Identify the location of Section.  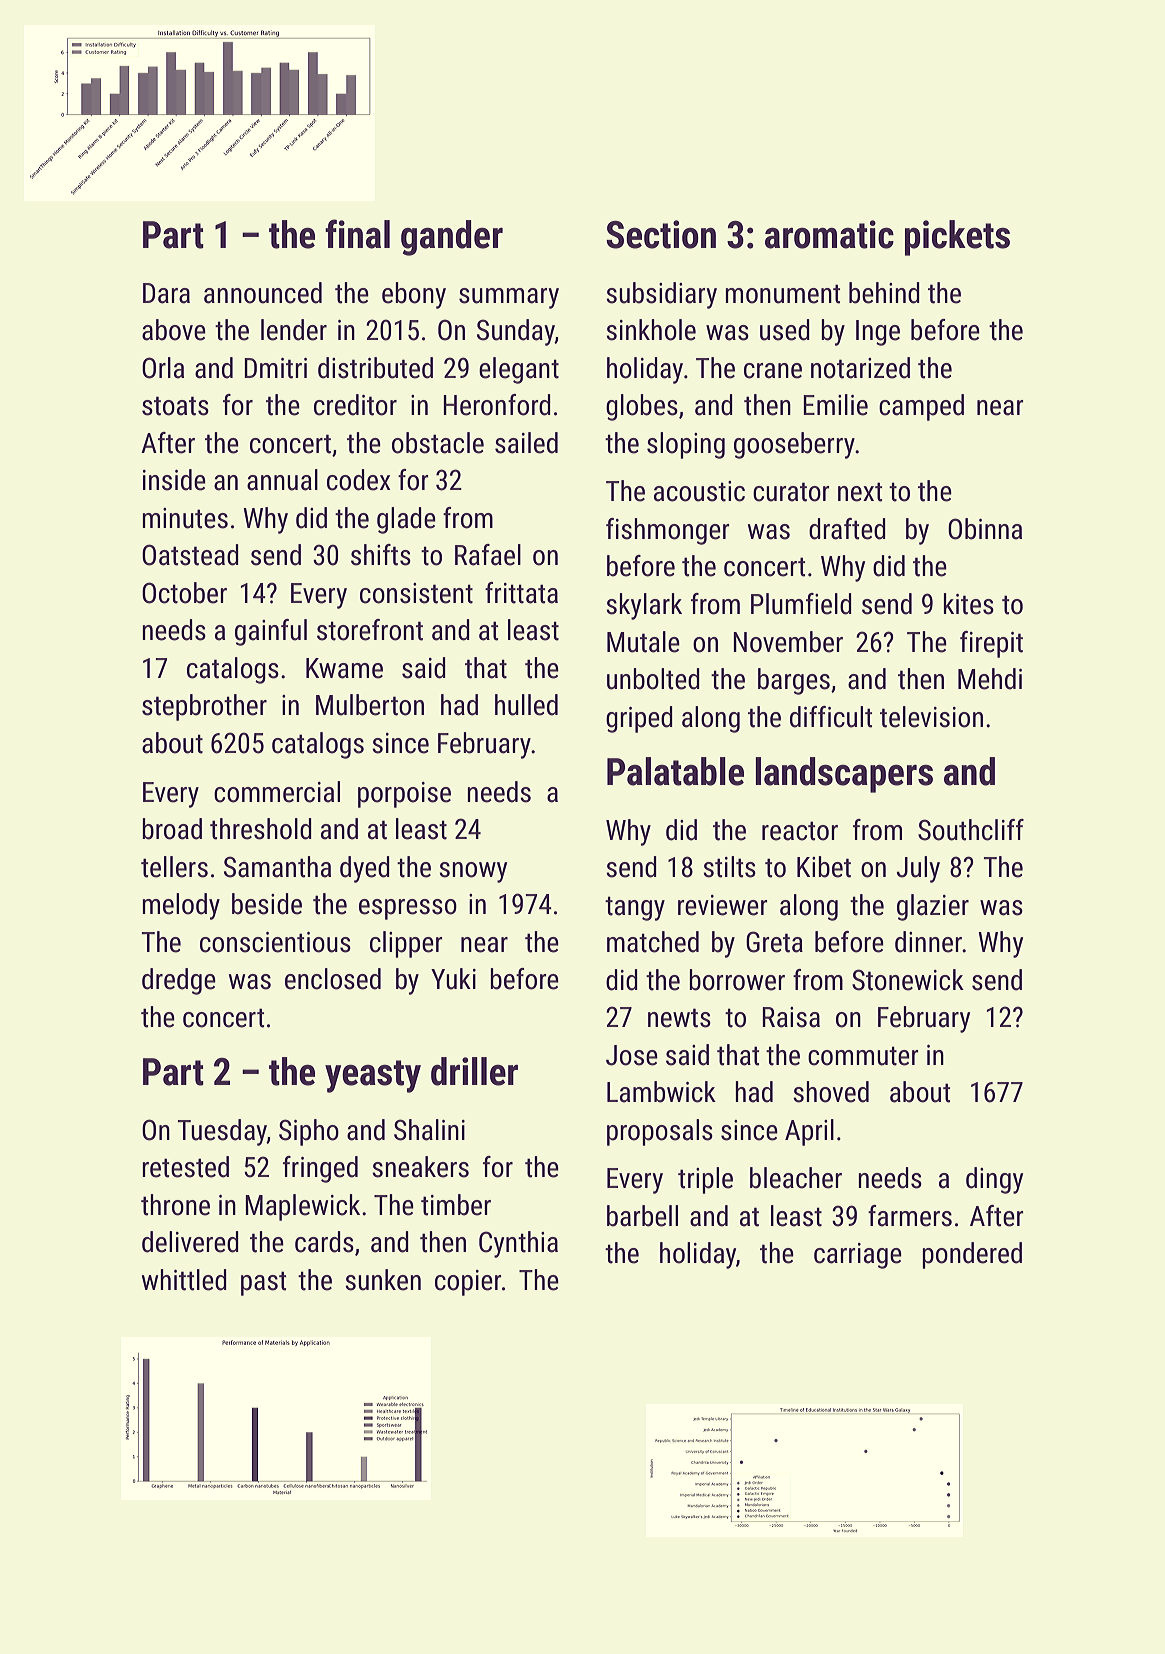
(661, 234).
